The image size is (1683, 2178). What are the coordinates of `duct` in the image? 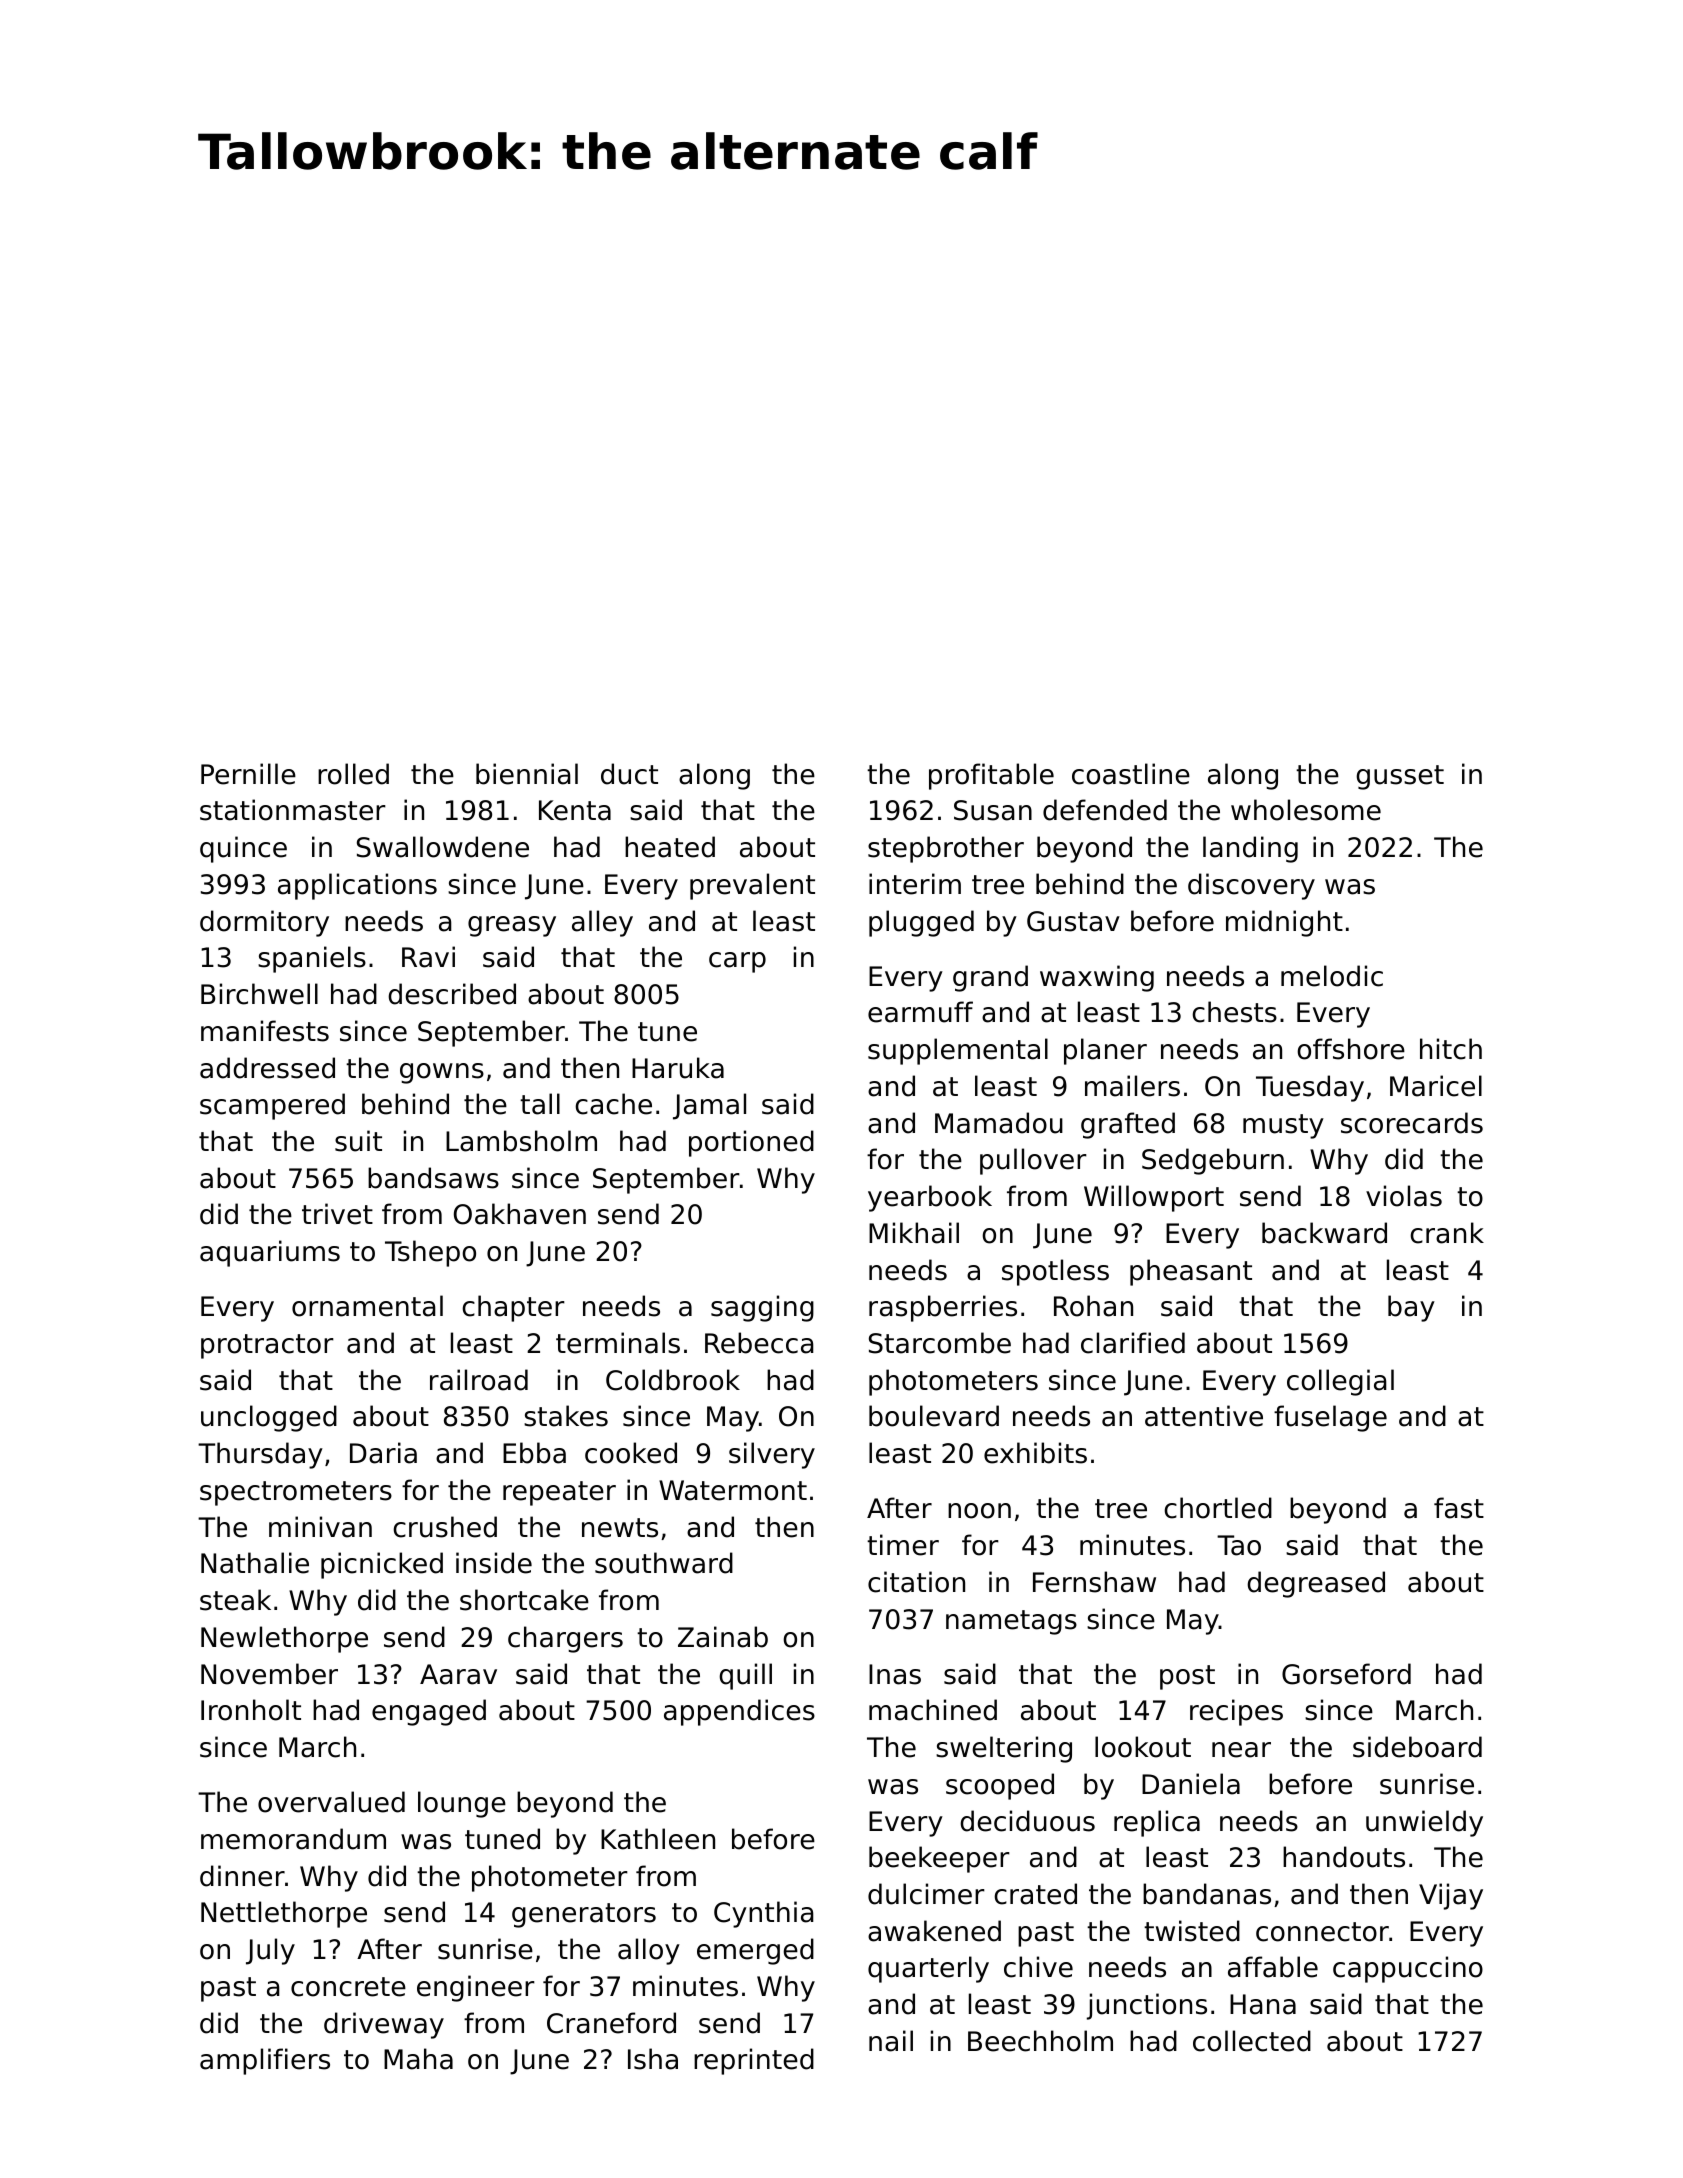 It's located at (629, 774).
